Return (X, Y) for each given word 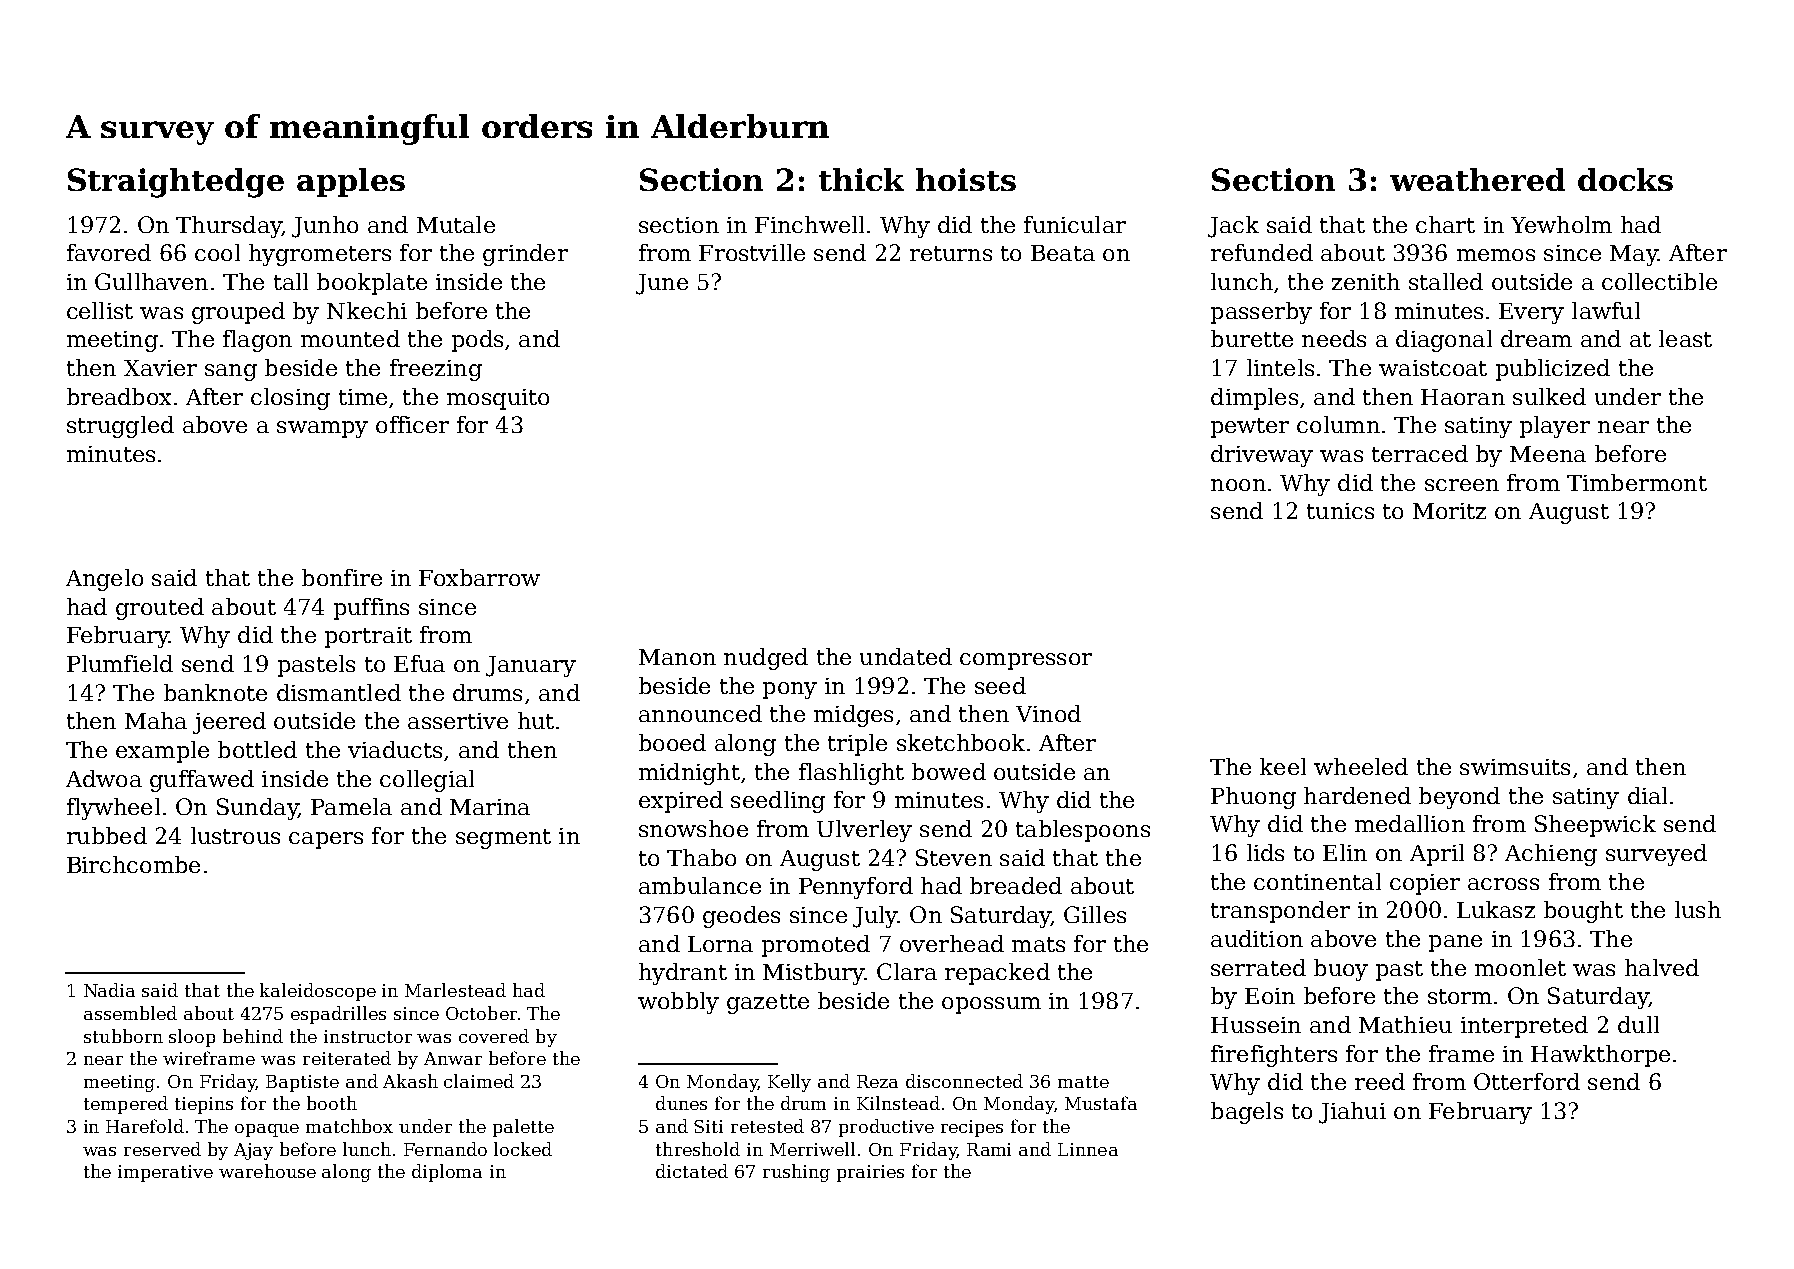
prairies (870, 1173)
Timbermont (1637, 482)
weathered (1477, 179)
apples (351, 182)
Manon (677, 657)
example (162, 752)
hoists (966, 179)
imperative (165, 1173)
